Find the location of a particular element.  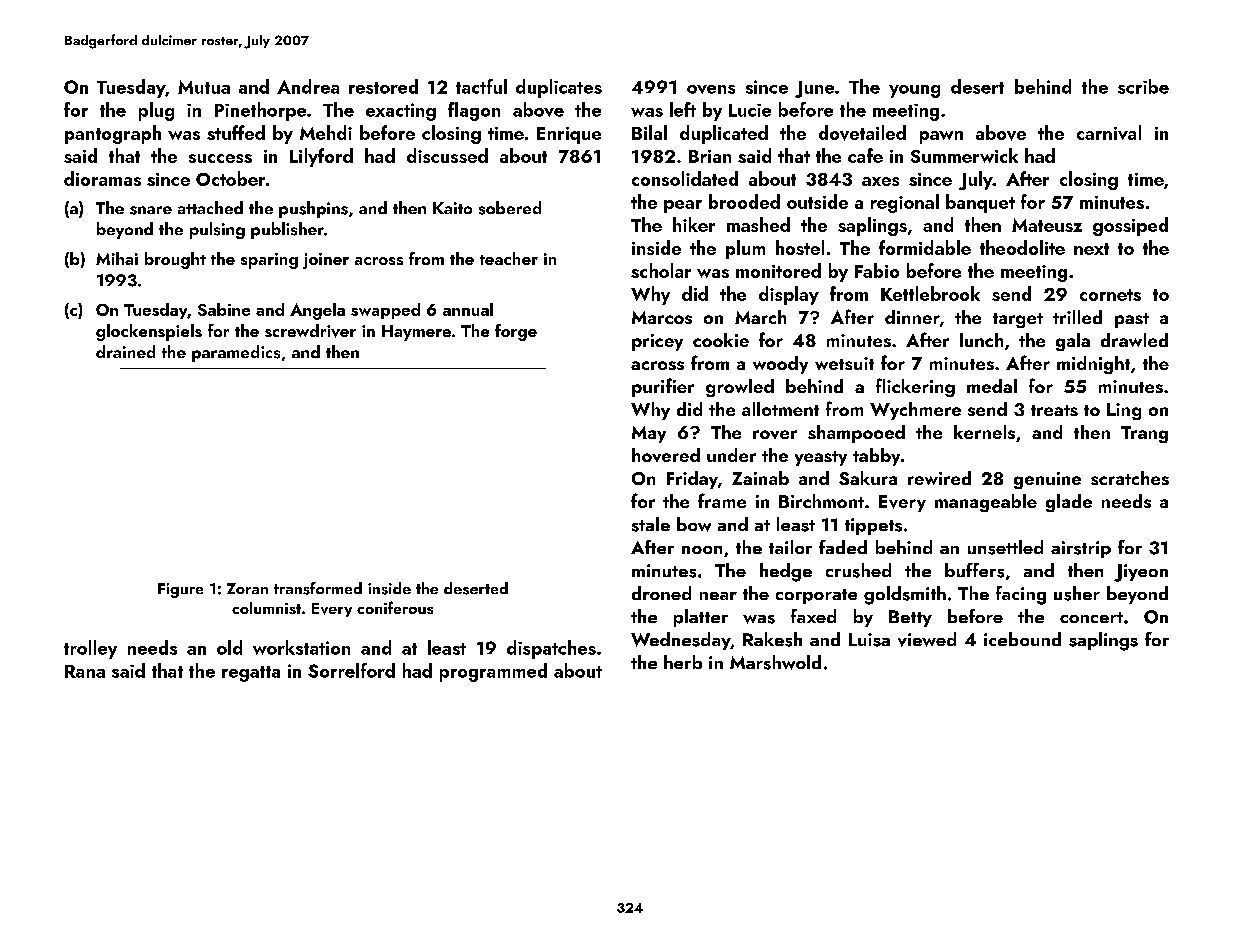

Figure is located at coordinates (180, 590).
